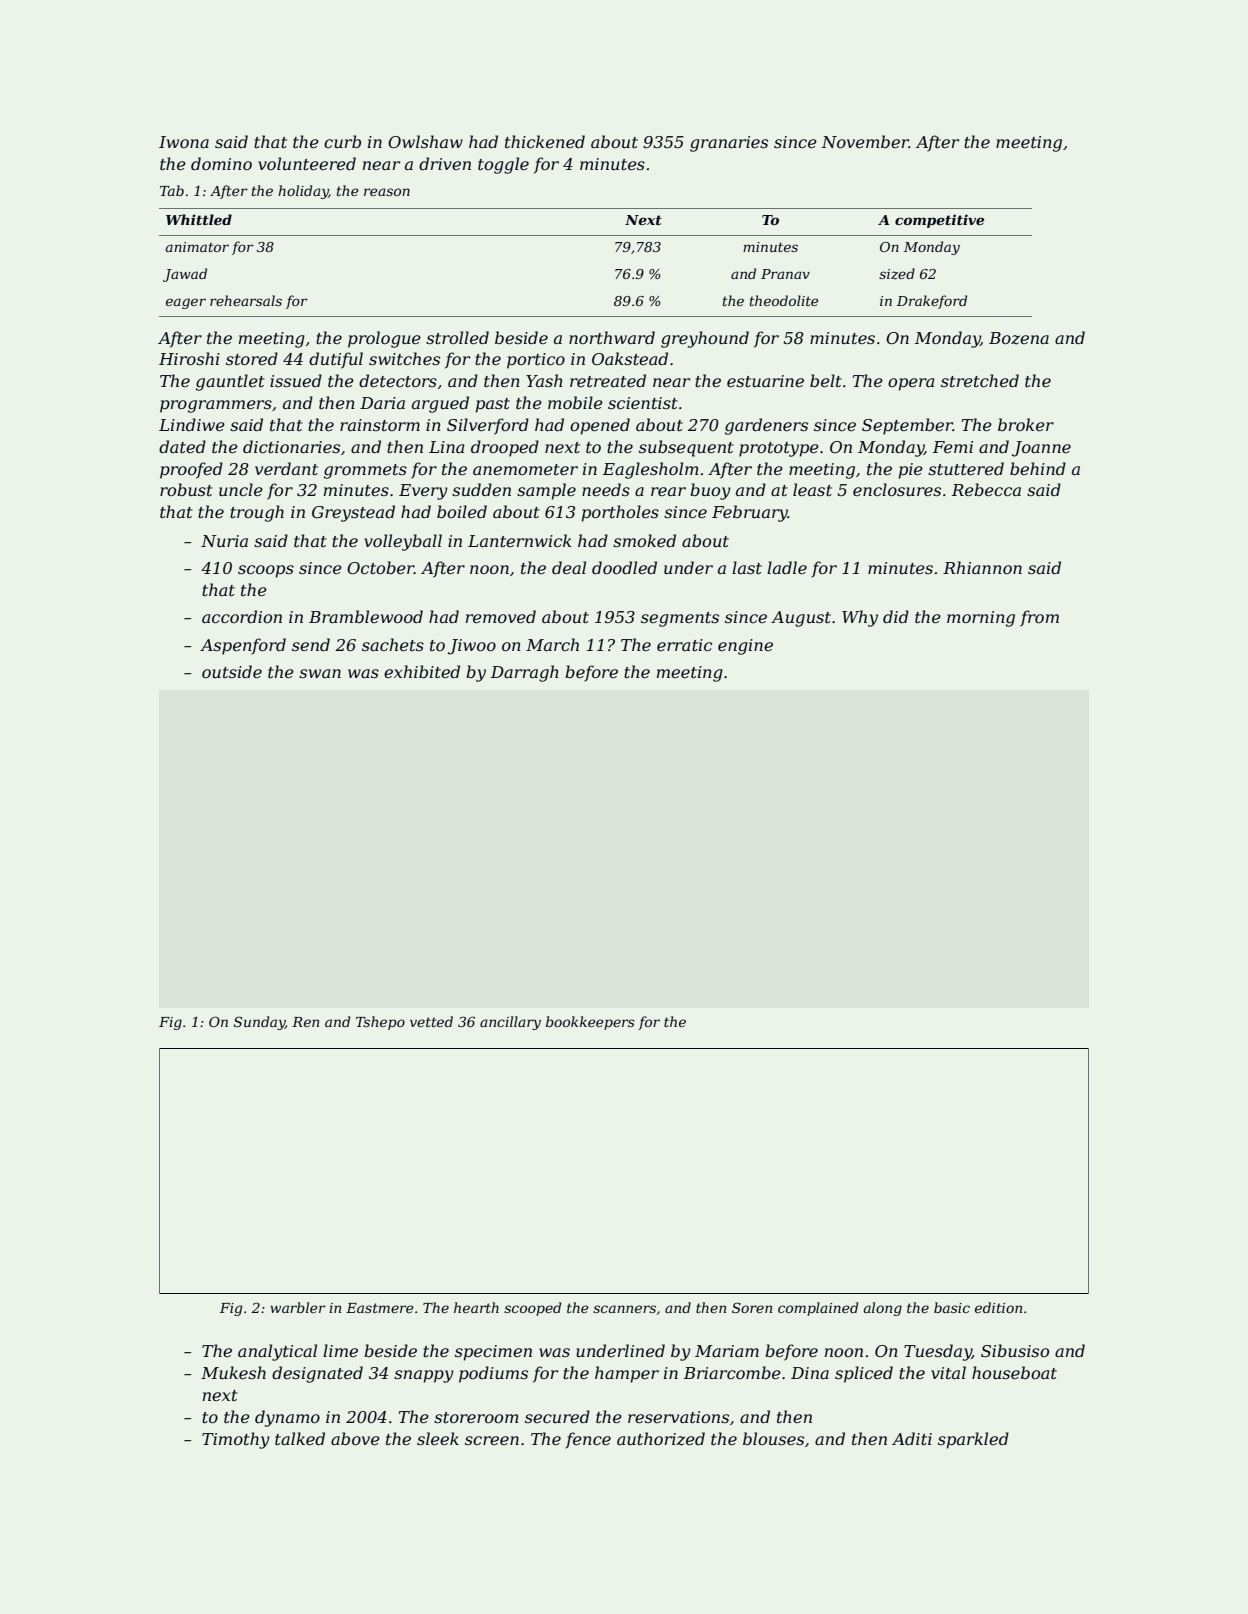  I want to click on Timothy, so click(236, 1440).
